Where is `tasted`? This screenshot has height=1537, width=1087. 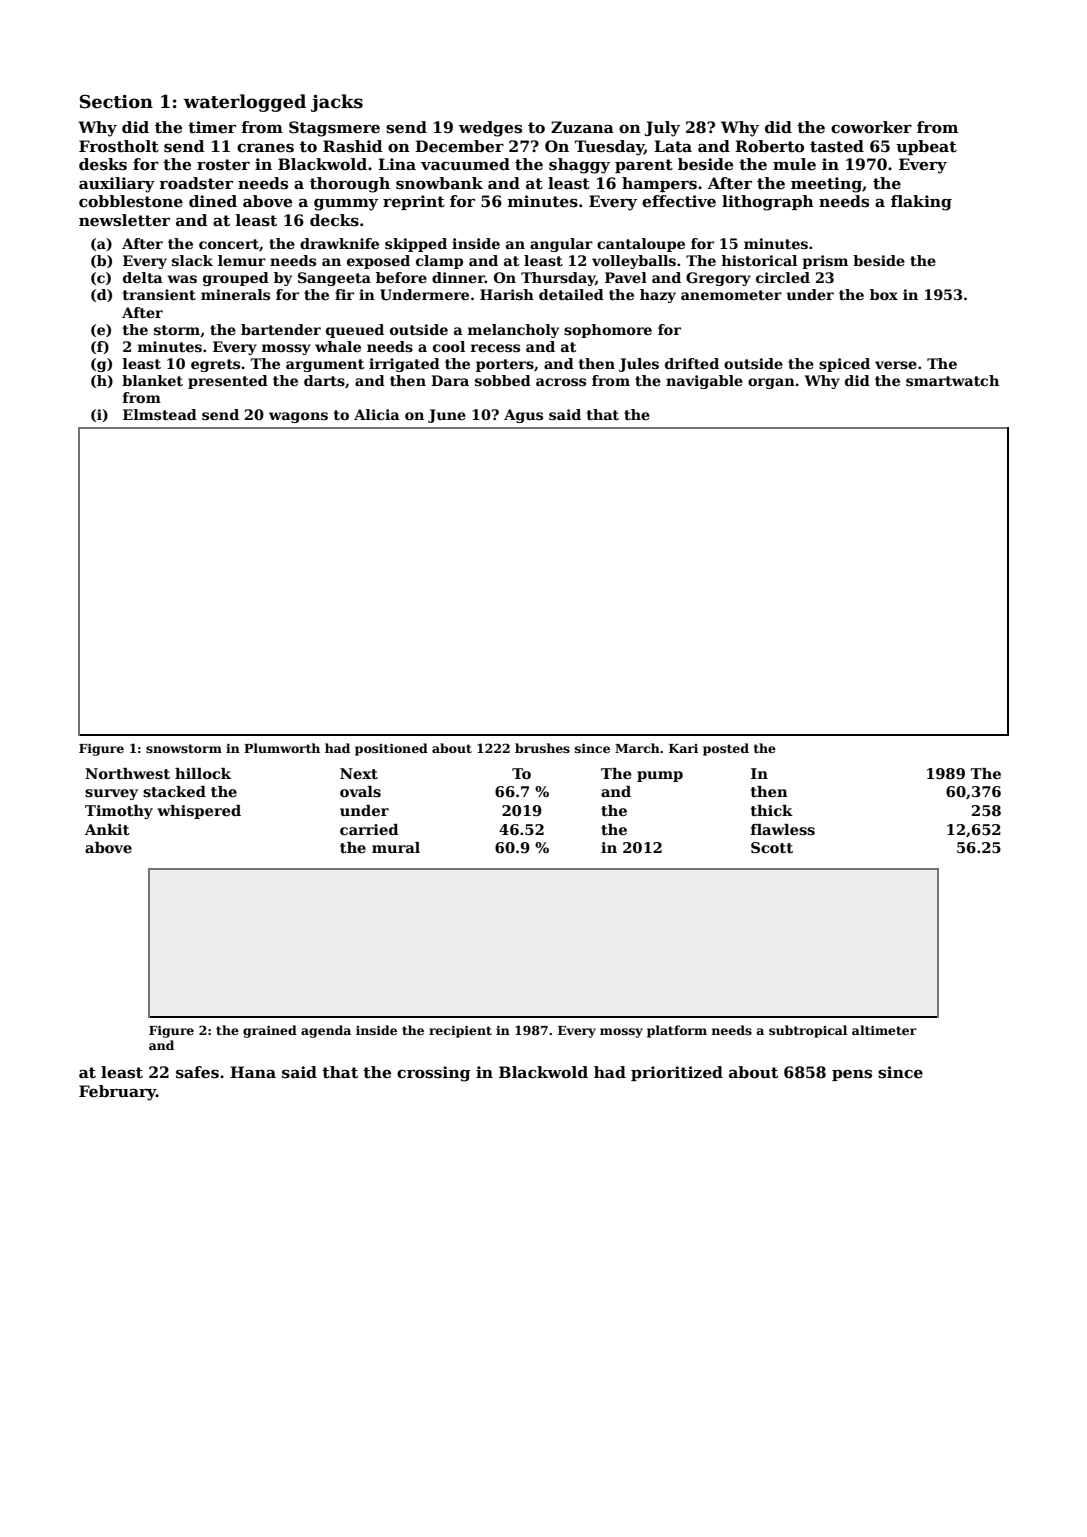 tasted is located at coordinates (837, 146).
